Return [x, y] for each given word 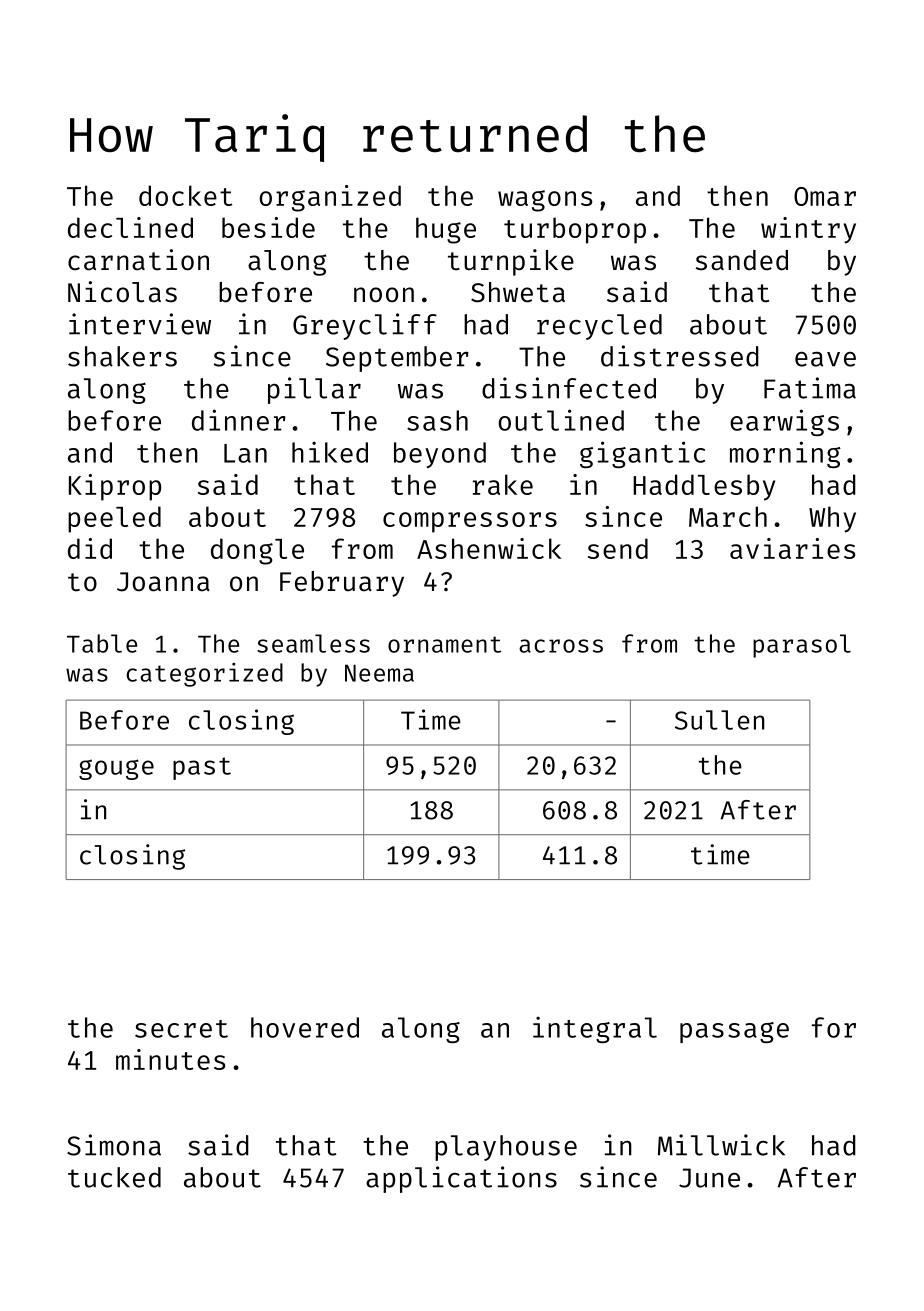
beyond [440, 455]
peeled [114, 519]
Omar [825, 196]
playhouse [506, 1148]
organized [330, 198]
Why [832, 519]
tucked [114, 1177]
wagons [545, 201]
